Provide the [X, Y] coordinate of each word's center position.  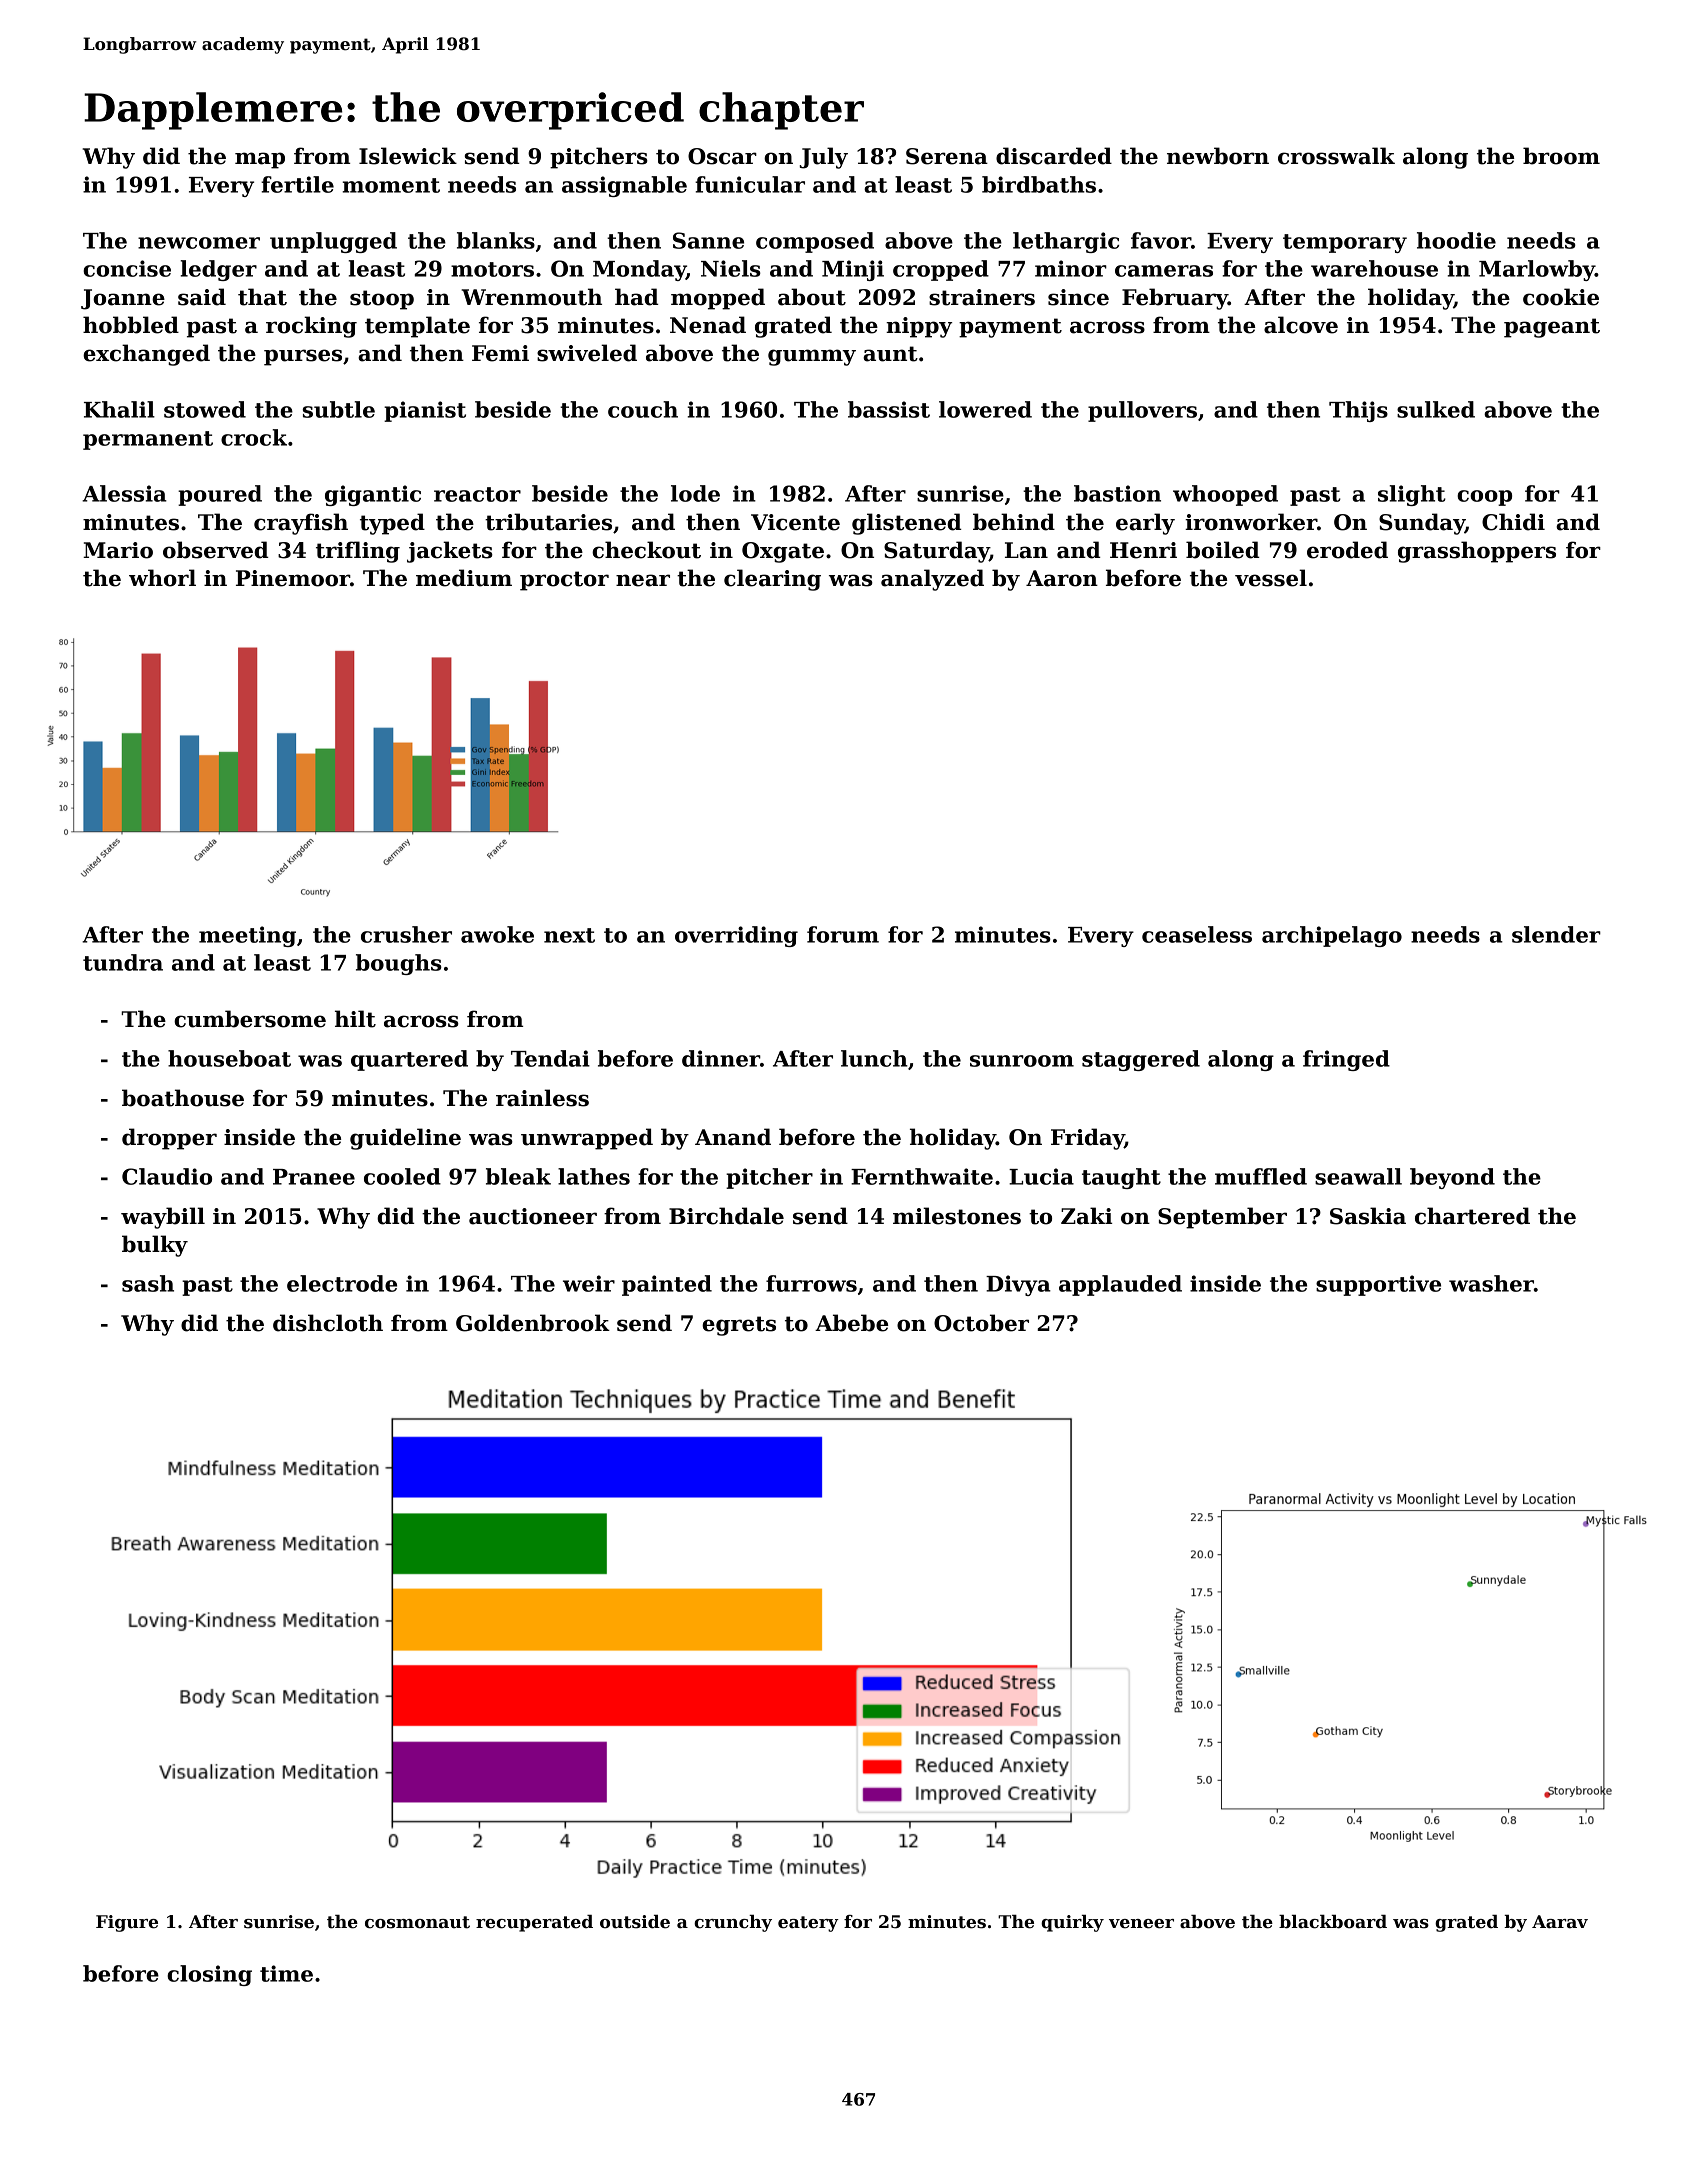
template [417, 327]
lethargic [1066, 242]
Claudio [167, 1176]
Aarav [1560, 1922]
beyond [1452, 1178]
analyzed [932, 580]
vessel [1271, 578]
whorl [162, 578]
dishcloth [328, 1323]
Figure [127, 1923]
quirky [1072, 1923]
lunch [874, 1058]
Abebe [851, 1323]
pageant [1552, 328]
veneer [1141, 1924]
